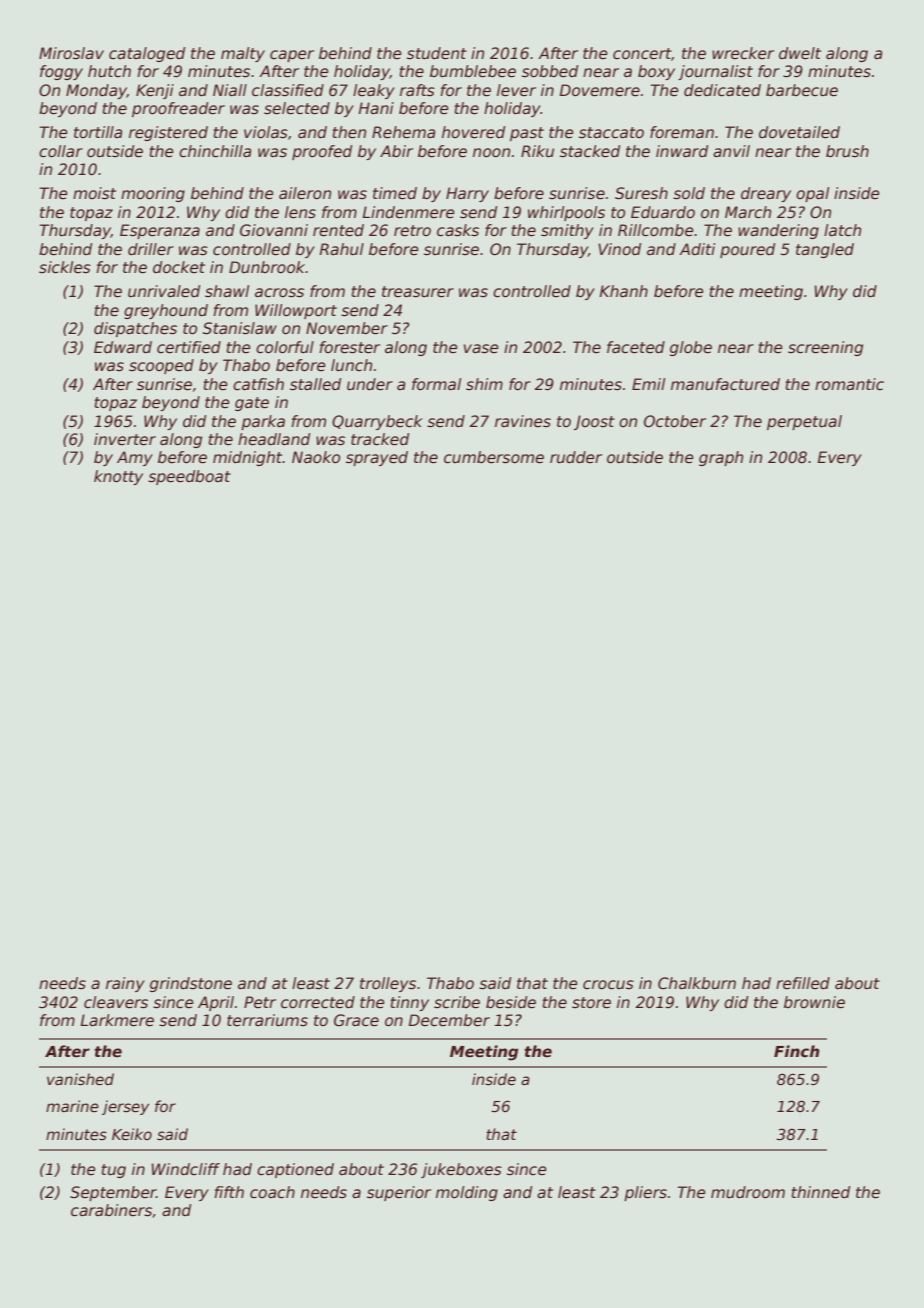  What do you see at coordinates (608, 985) in the screenshot?
I see `crocus` at bounding box center [608, 985].
